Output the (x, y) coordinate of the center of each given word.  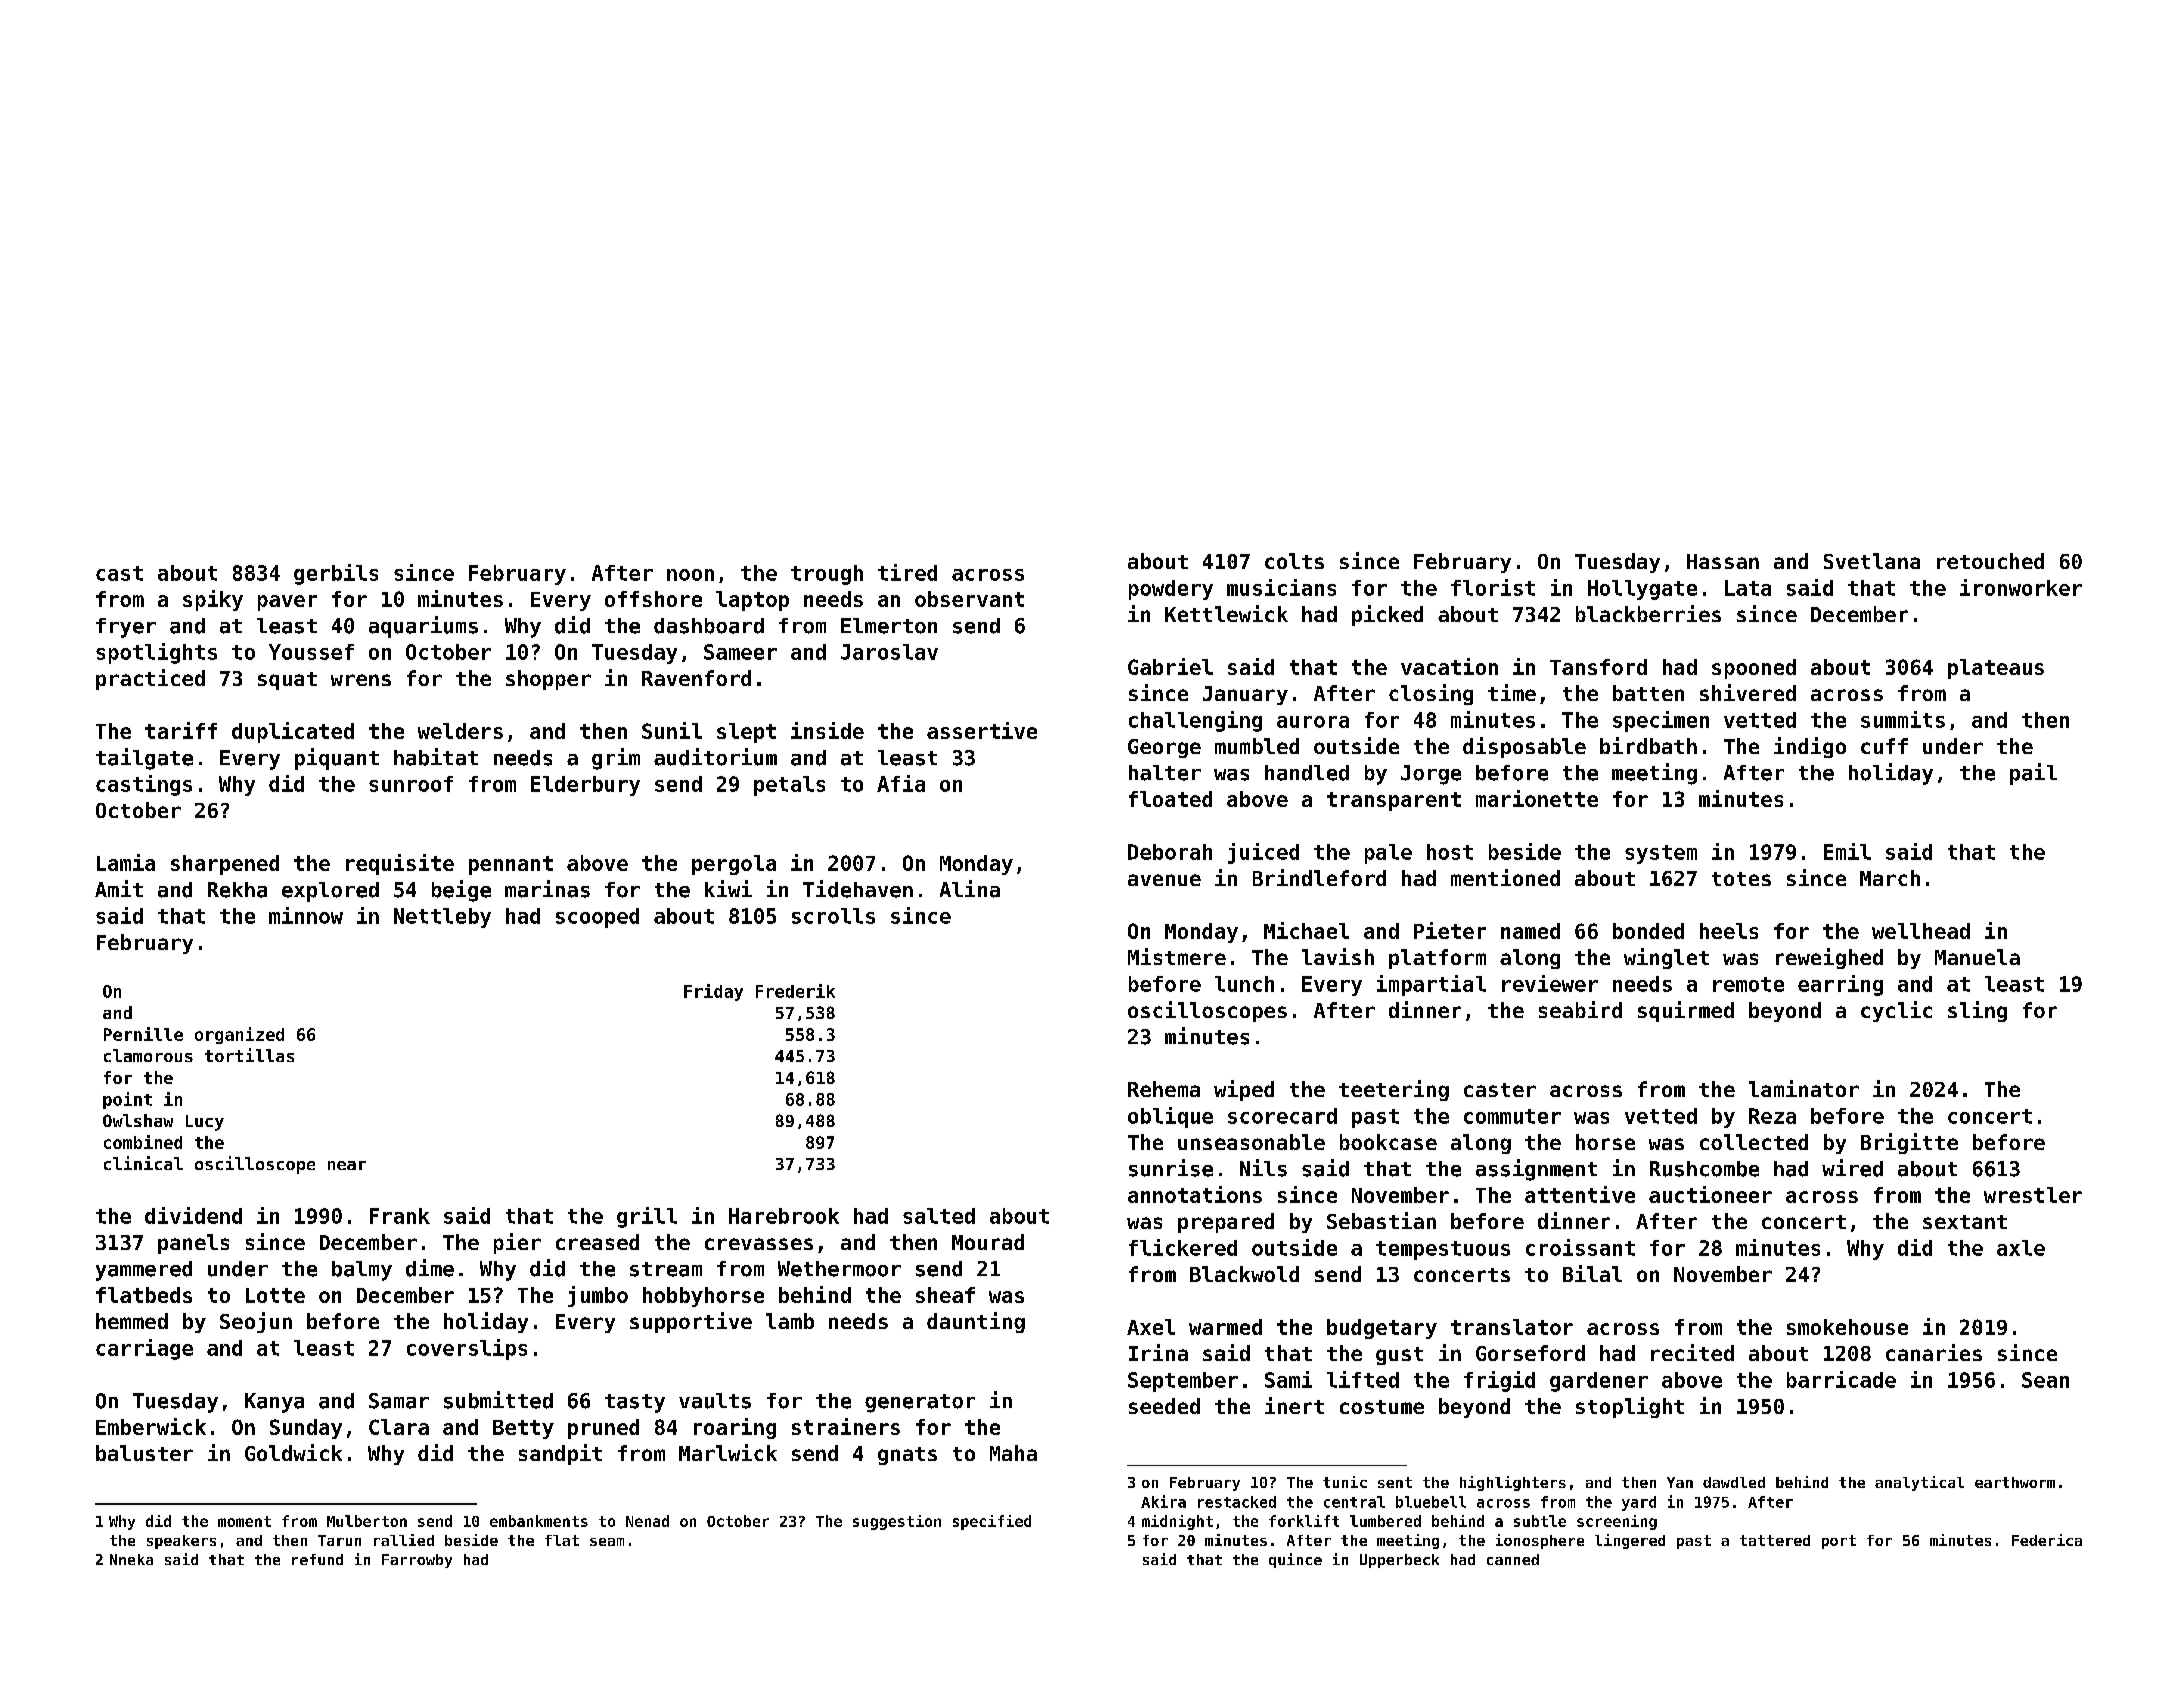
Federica (2047, 1540)
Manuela (1977, 957)
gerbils (336, 574)
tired (907, 572)
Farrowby (417, 1561)
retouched (1990, 561)
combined (143, 1142)
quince (1295, 1560)
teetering (1394, 1090)
